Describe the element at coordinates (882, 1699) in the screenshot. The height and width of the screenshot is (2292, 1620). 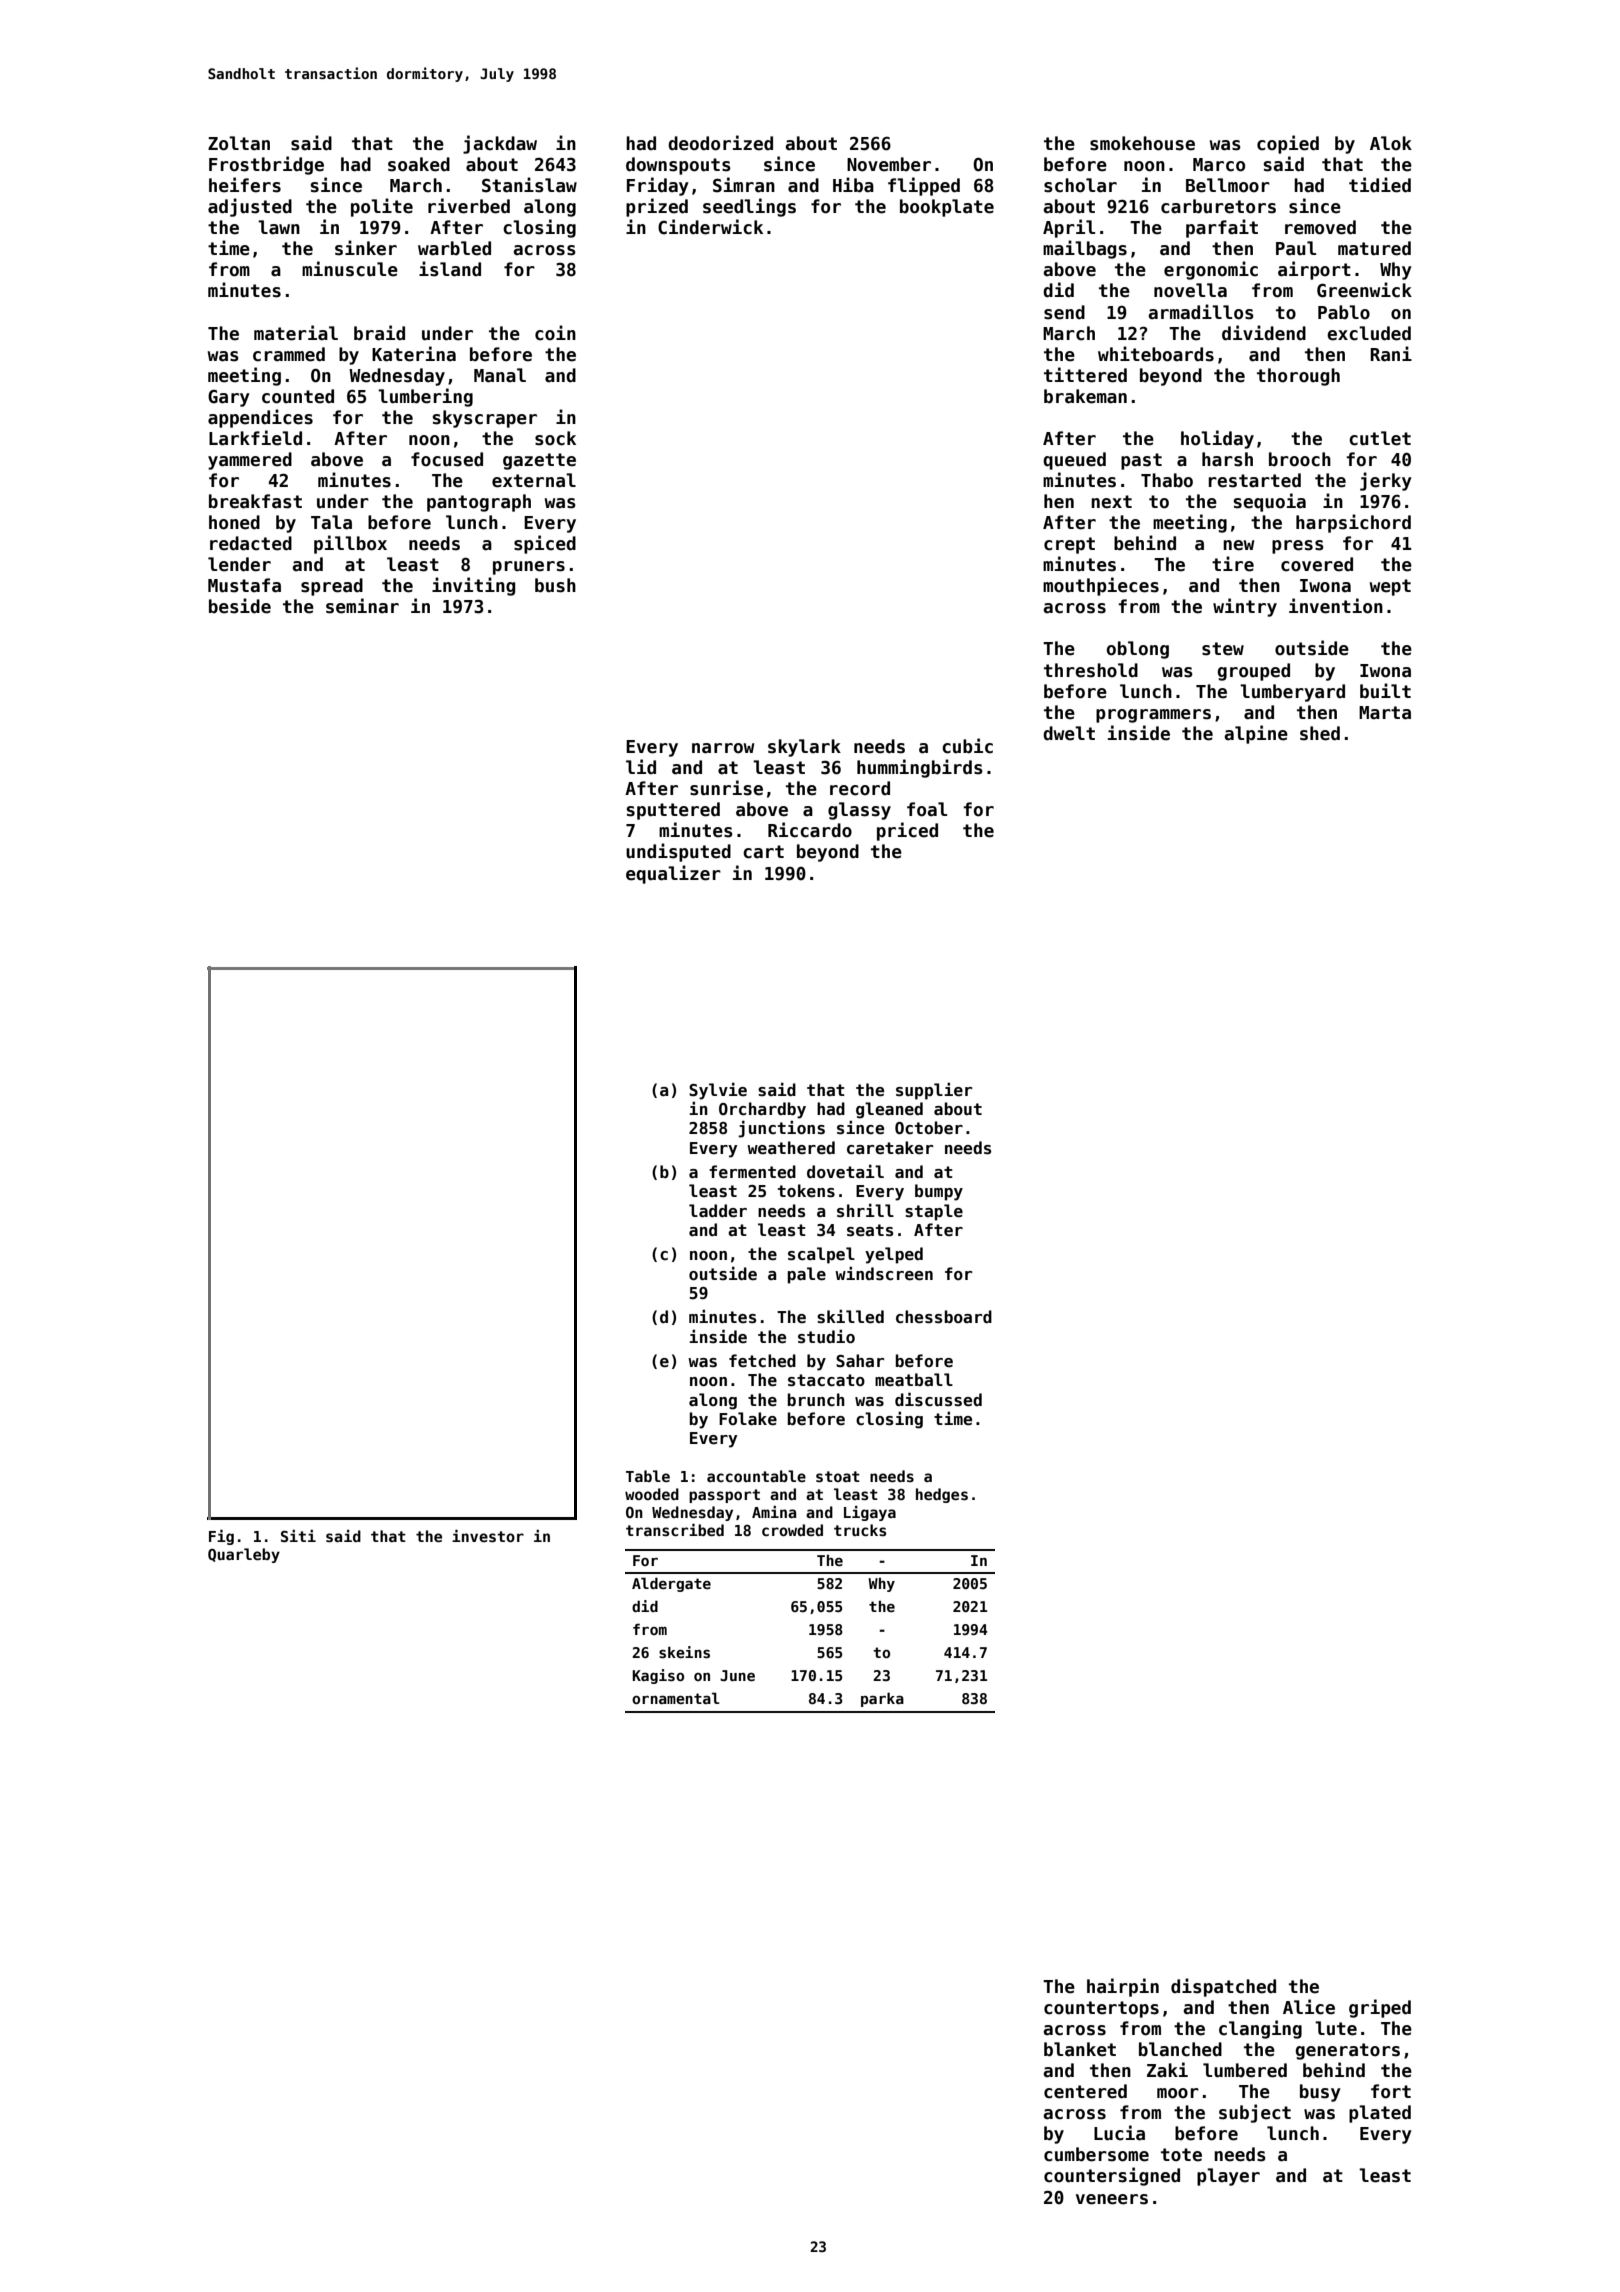
I see `parka` at that location.
